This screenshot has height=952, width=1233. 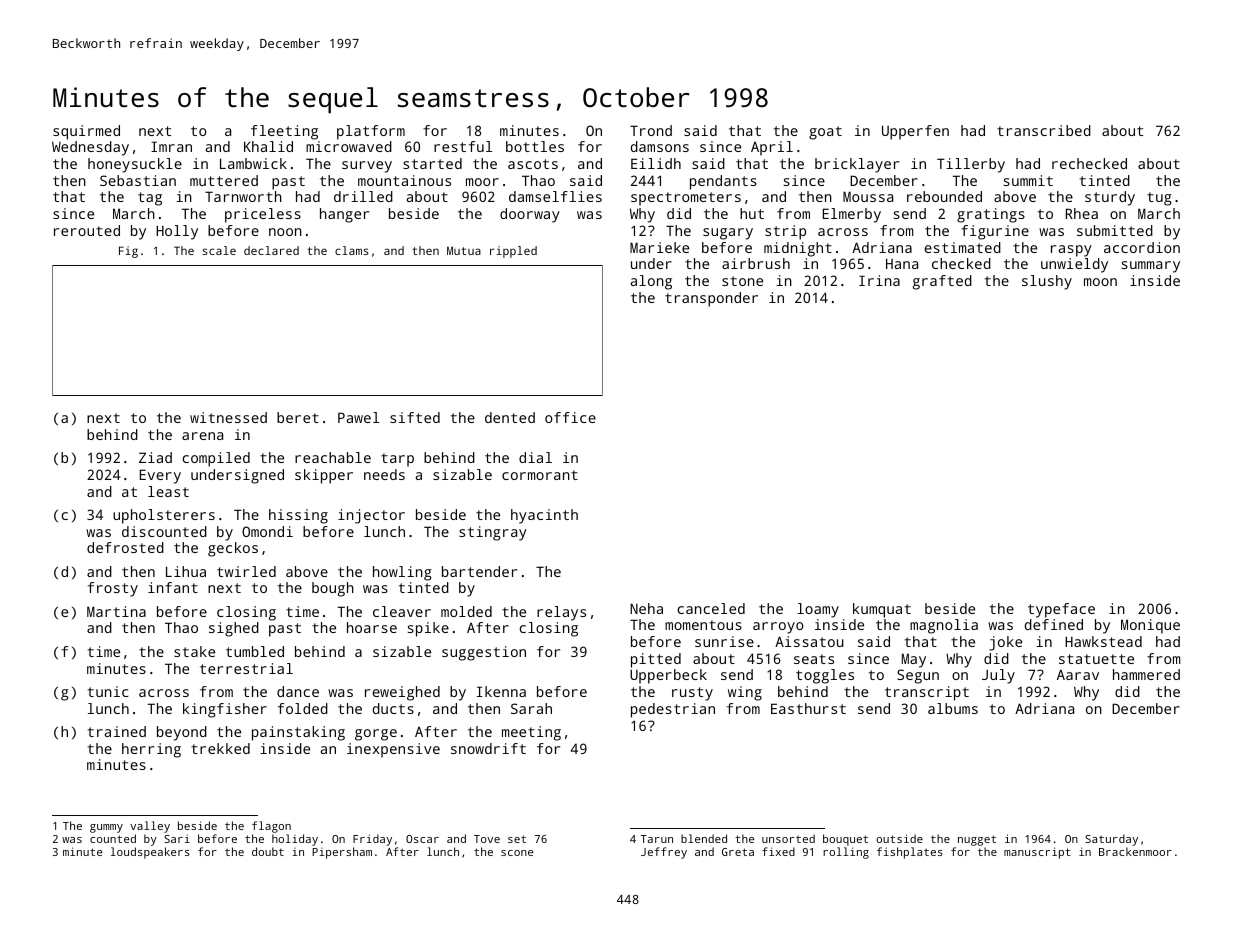 I want to click on tug, so click(x=1159, y=199).
